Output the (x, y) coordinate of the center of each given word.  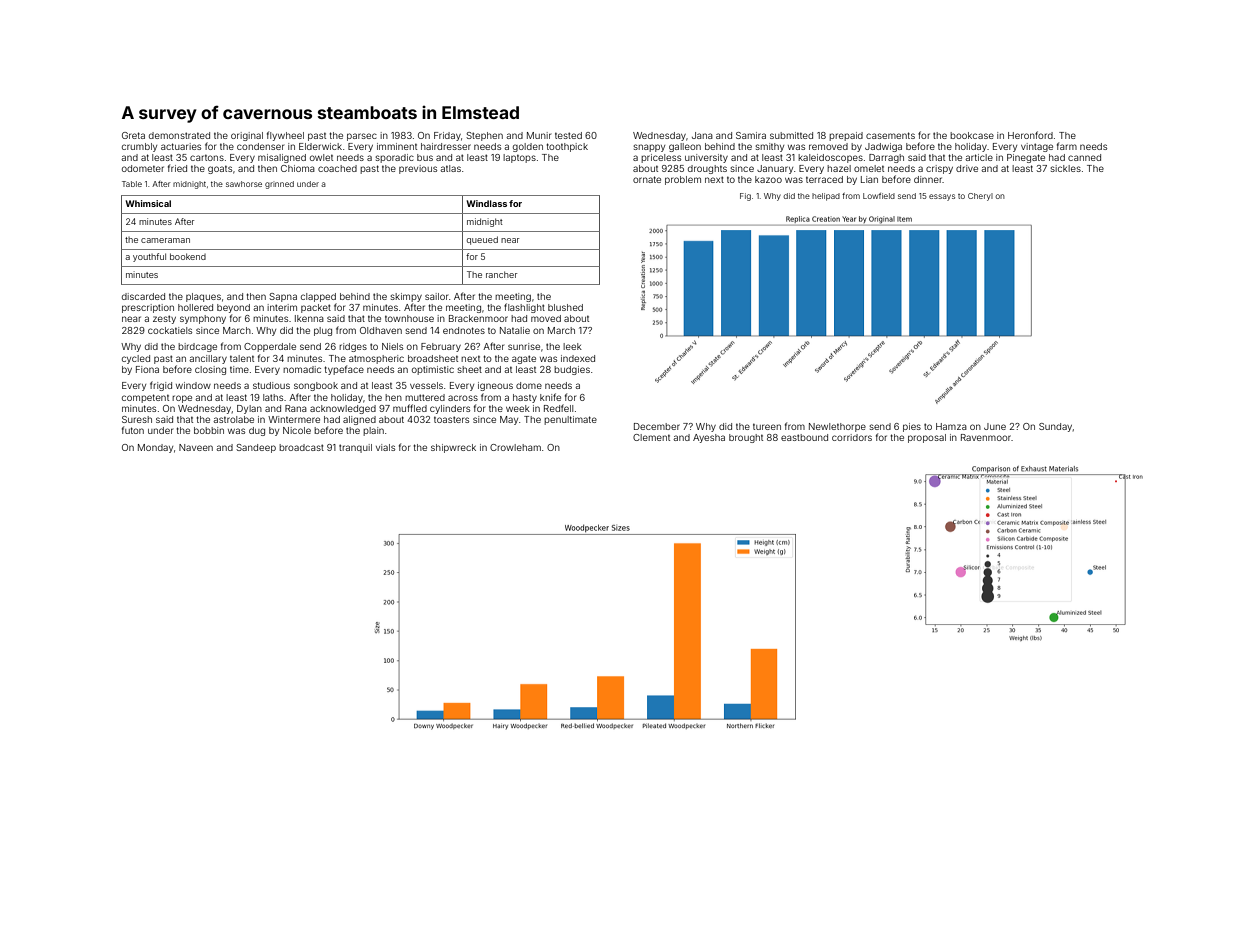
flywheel (285, 136)
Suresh (137, 419)
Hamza (951, 426)
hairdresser (446, 146)
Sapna (283, 297)
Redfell (558, 408)
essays (942, 197)
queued (482, 240)
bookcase (972, 135)
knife (550, 397)
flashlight (524, 308)
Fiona (147, 369)
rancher (501, 274)
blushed (565, 307)
